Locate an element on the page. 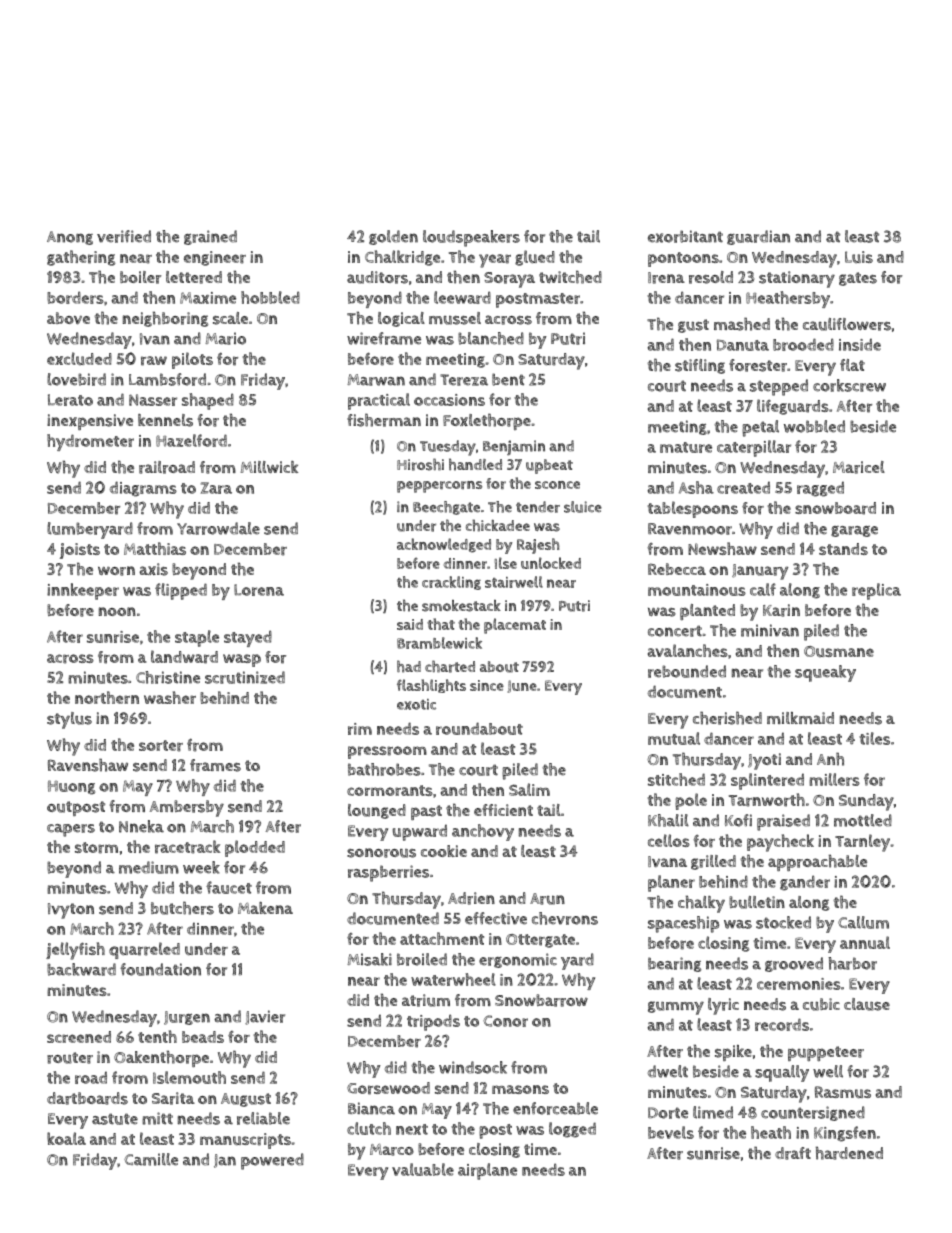 The height and width of the image is (1233, 952). splintered is located at coordinates (767, 781).
